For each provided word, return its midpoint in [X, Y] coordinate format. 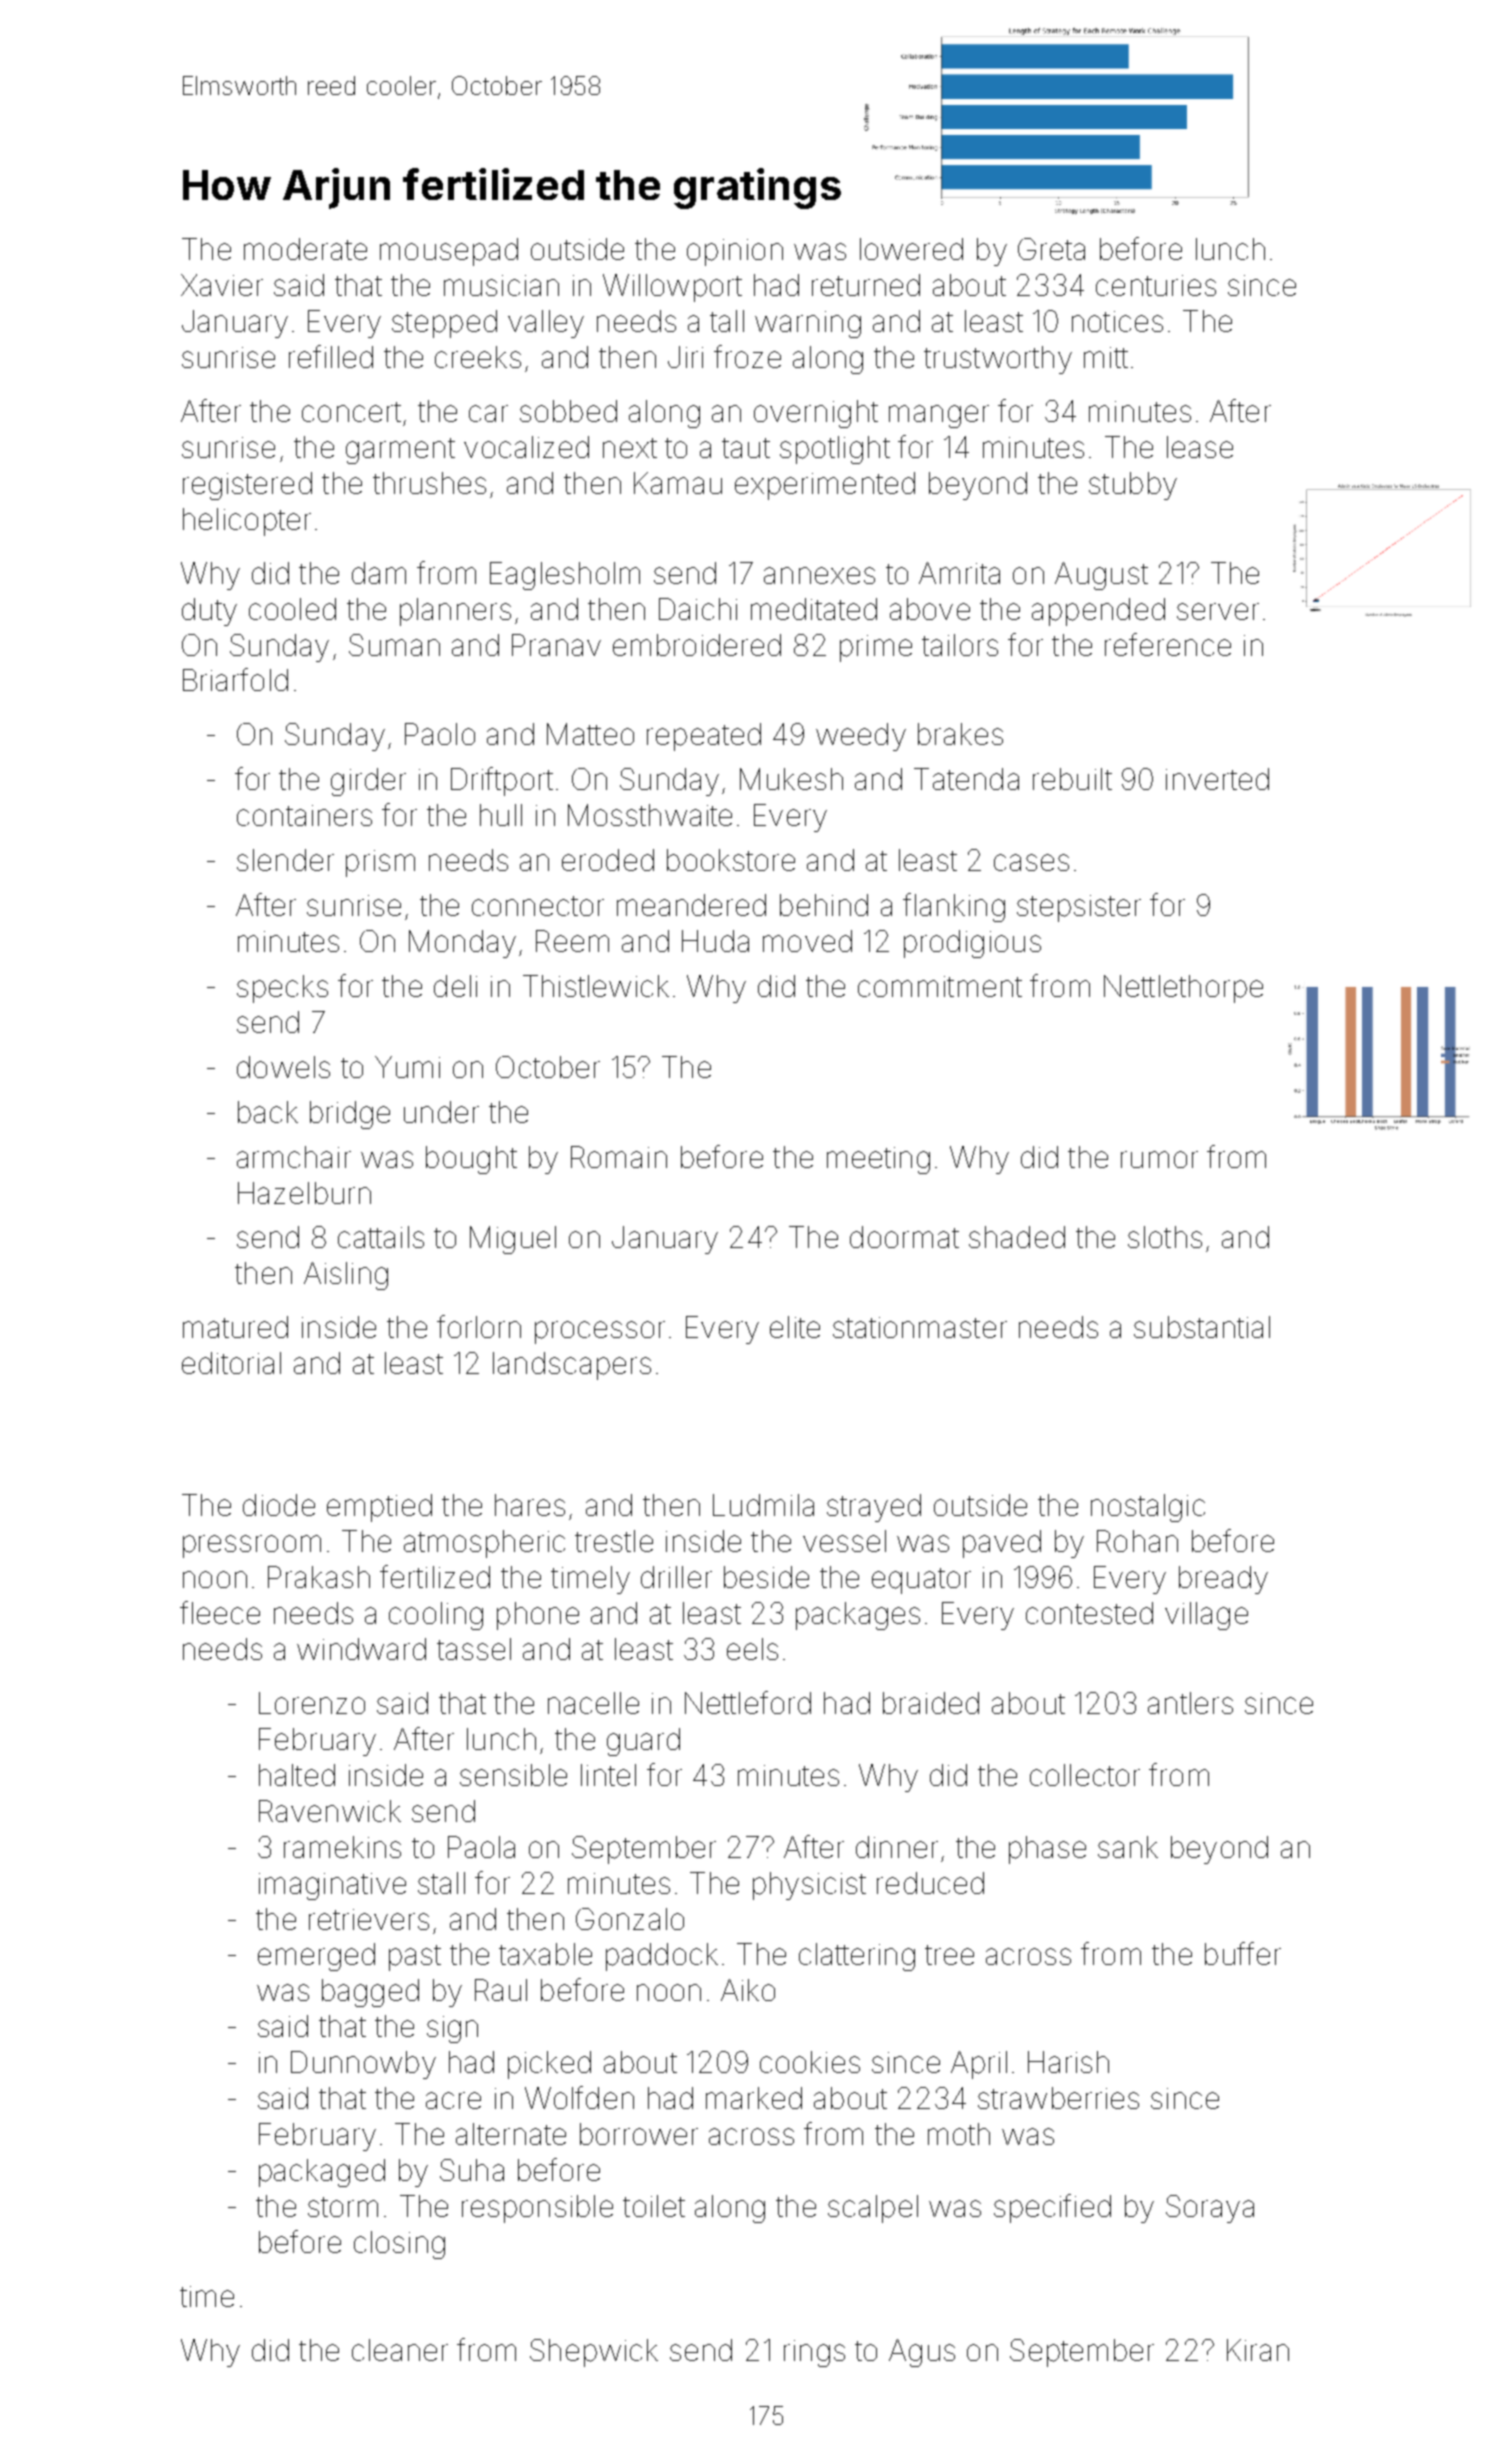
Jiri [685, 357]
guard [643, 1742]
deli [455, 986]
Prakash [319, 1577]
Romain [619, 1157]
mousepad [449, 252]
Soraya [1210, 2209]
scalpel [873, 2209]
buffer [1243, 1953]
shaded [1017, 1237]
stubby [1133, 486]
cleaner [400, 2350]
